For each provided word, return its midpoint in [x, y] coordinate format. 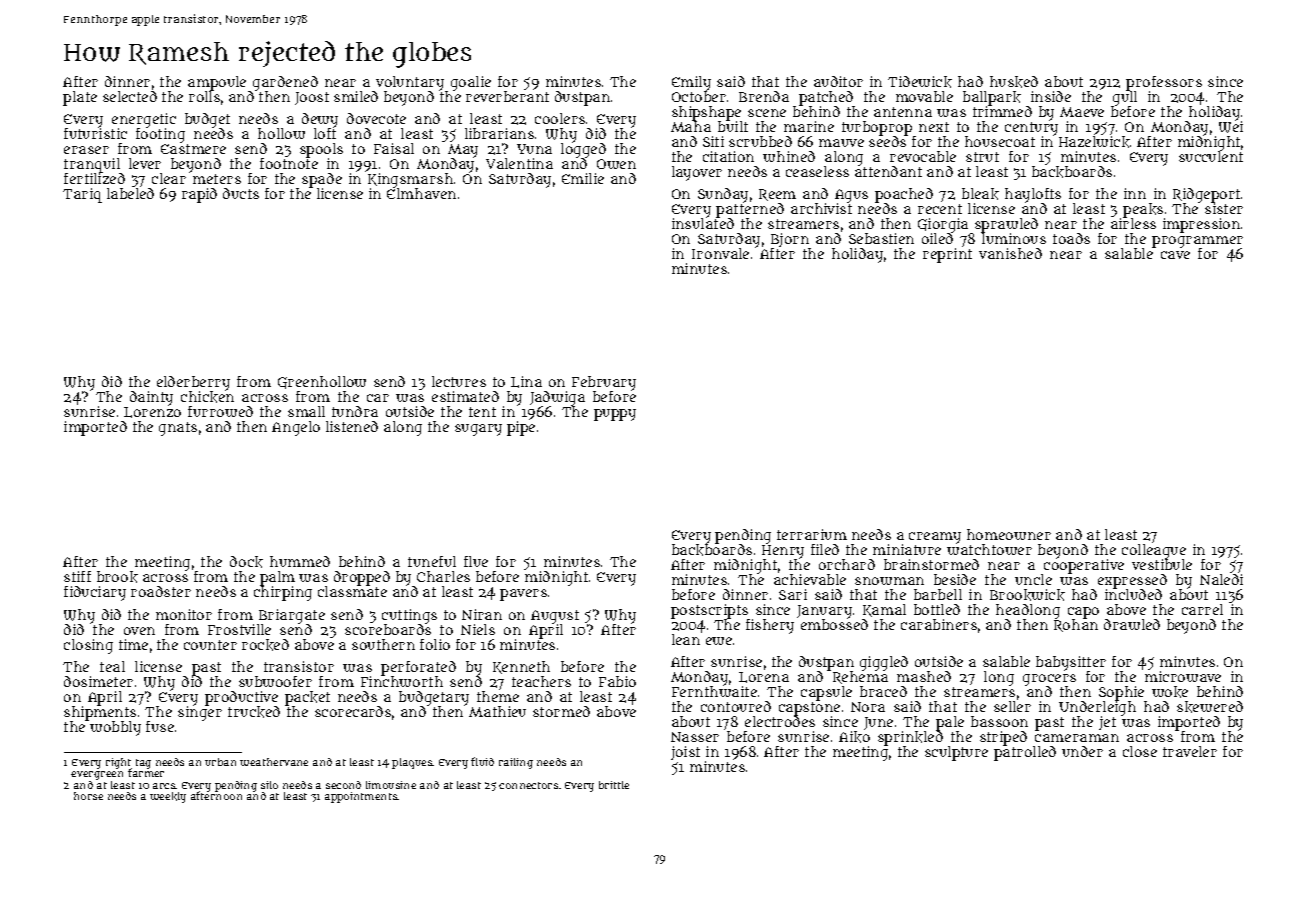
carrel [1202, 609]
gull [1125, 98]
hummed [300, 561]
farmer [146, 773]
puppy [615, 415]
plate [80, 98]
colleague [1154, 551]
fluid [482, 761]
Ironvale [720, 253]
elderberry [193, 383]
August [555, 617]
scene [767, 113]
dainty [151, 398]
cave [1175, 255]
